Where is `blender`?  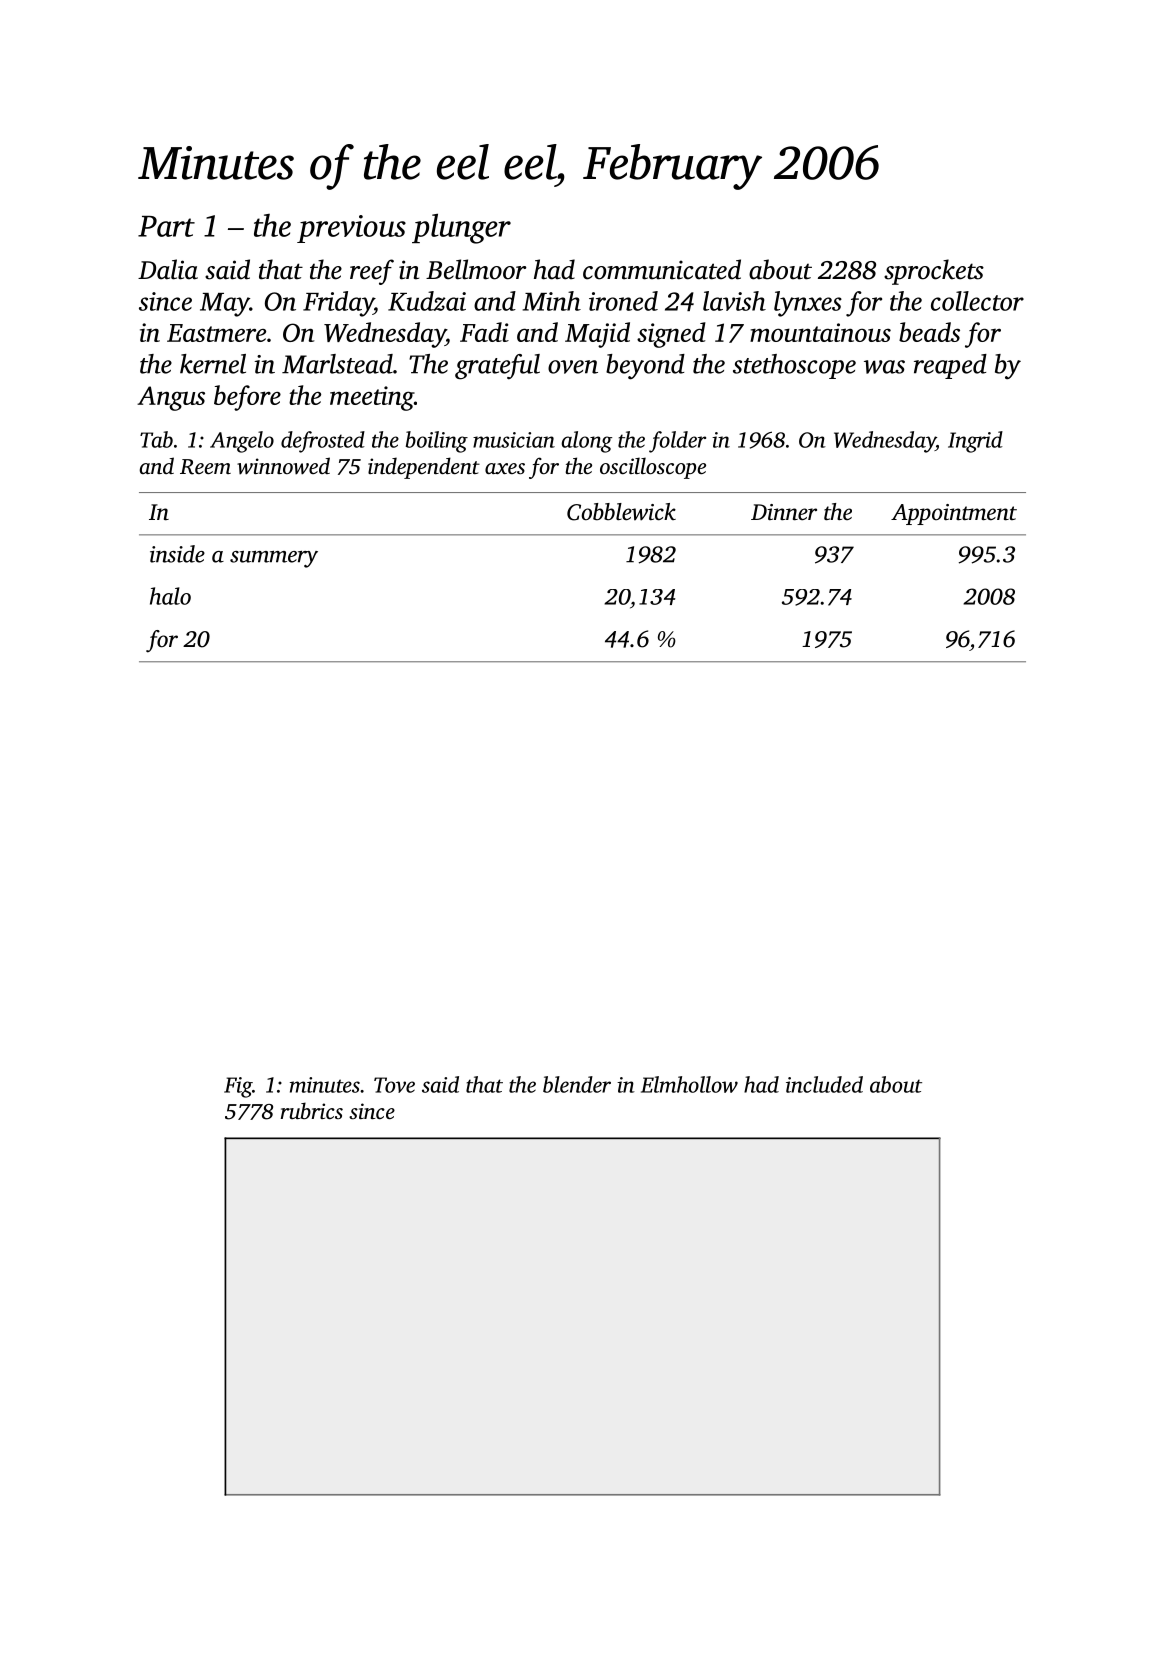 blender is located at coordinates (577, 1084).
